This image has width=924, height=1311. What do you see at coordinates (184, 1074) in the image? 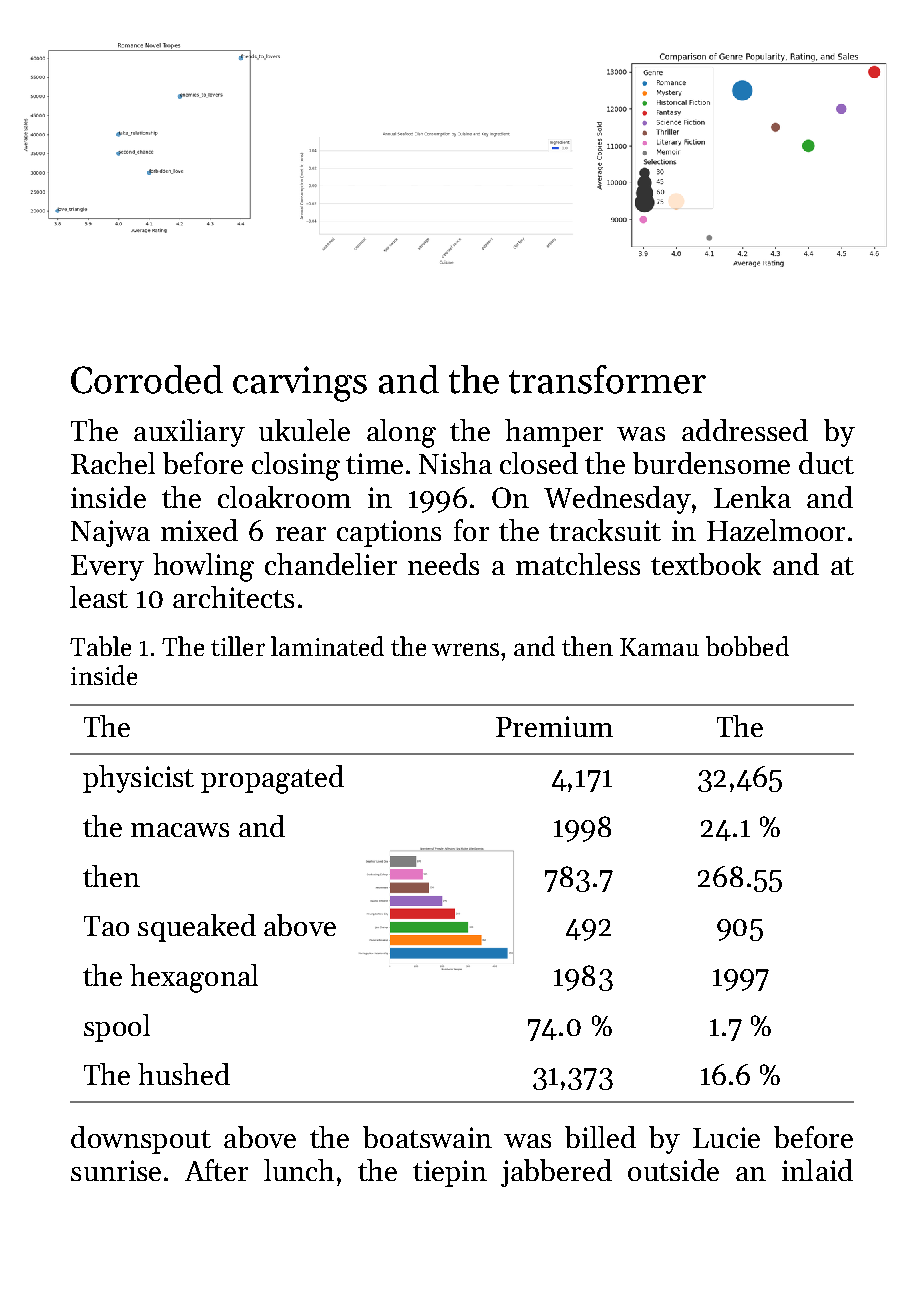
I see `hushed` at bounding box center [184, 1074].
